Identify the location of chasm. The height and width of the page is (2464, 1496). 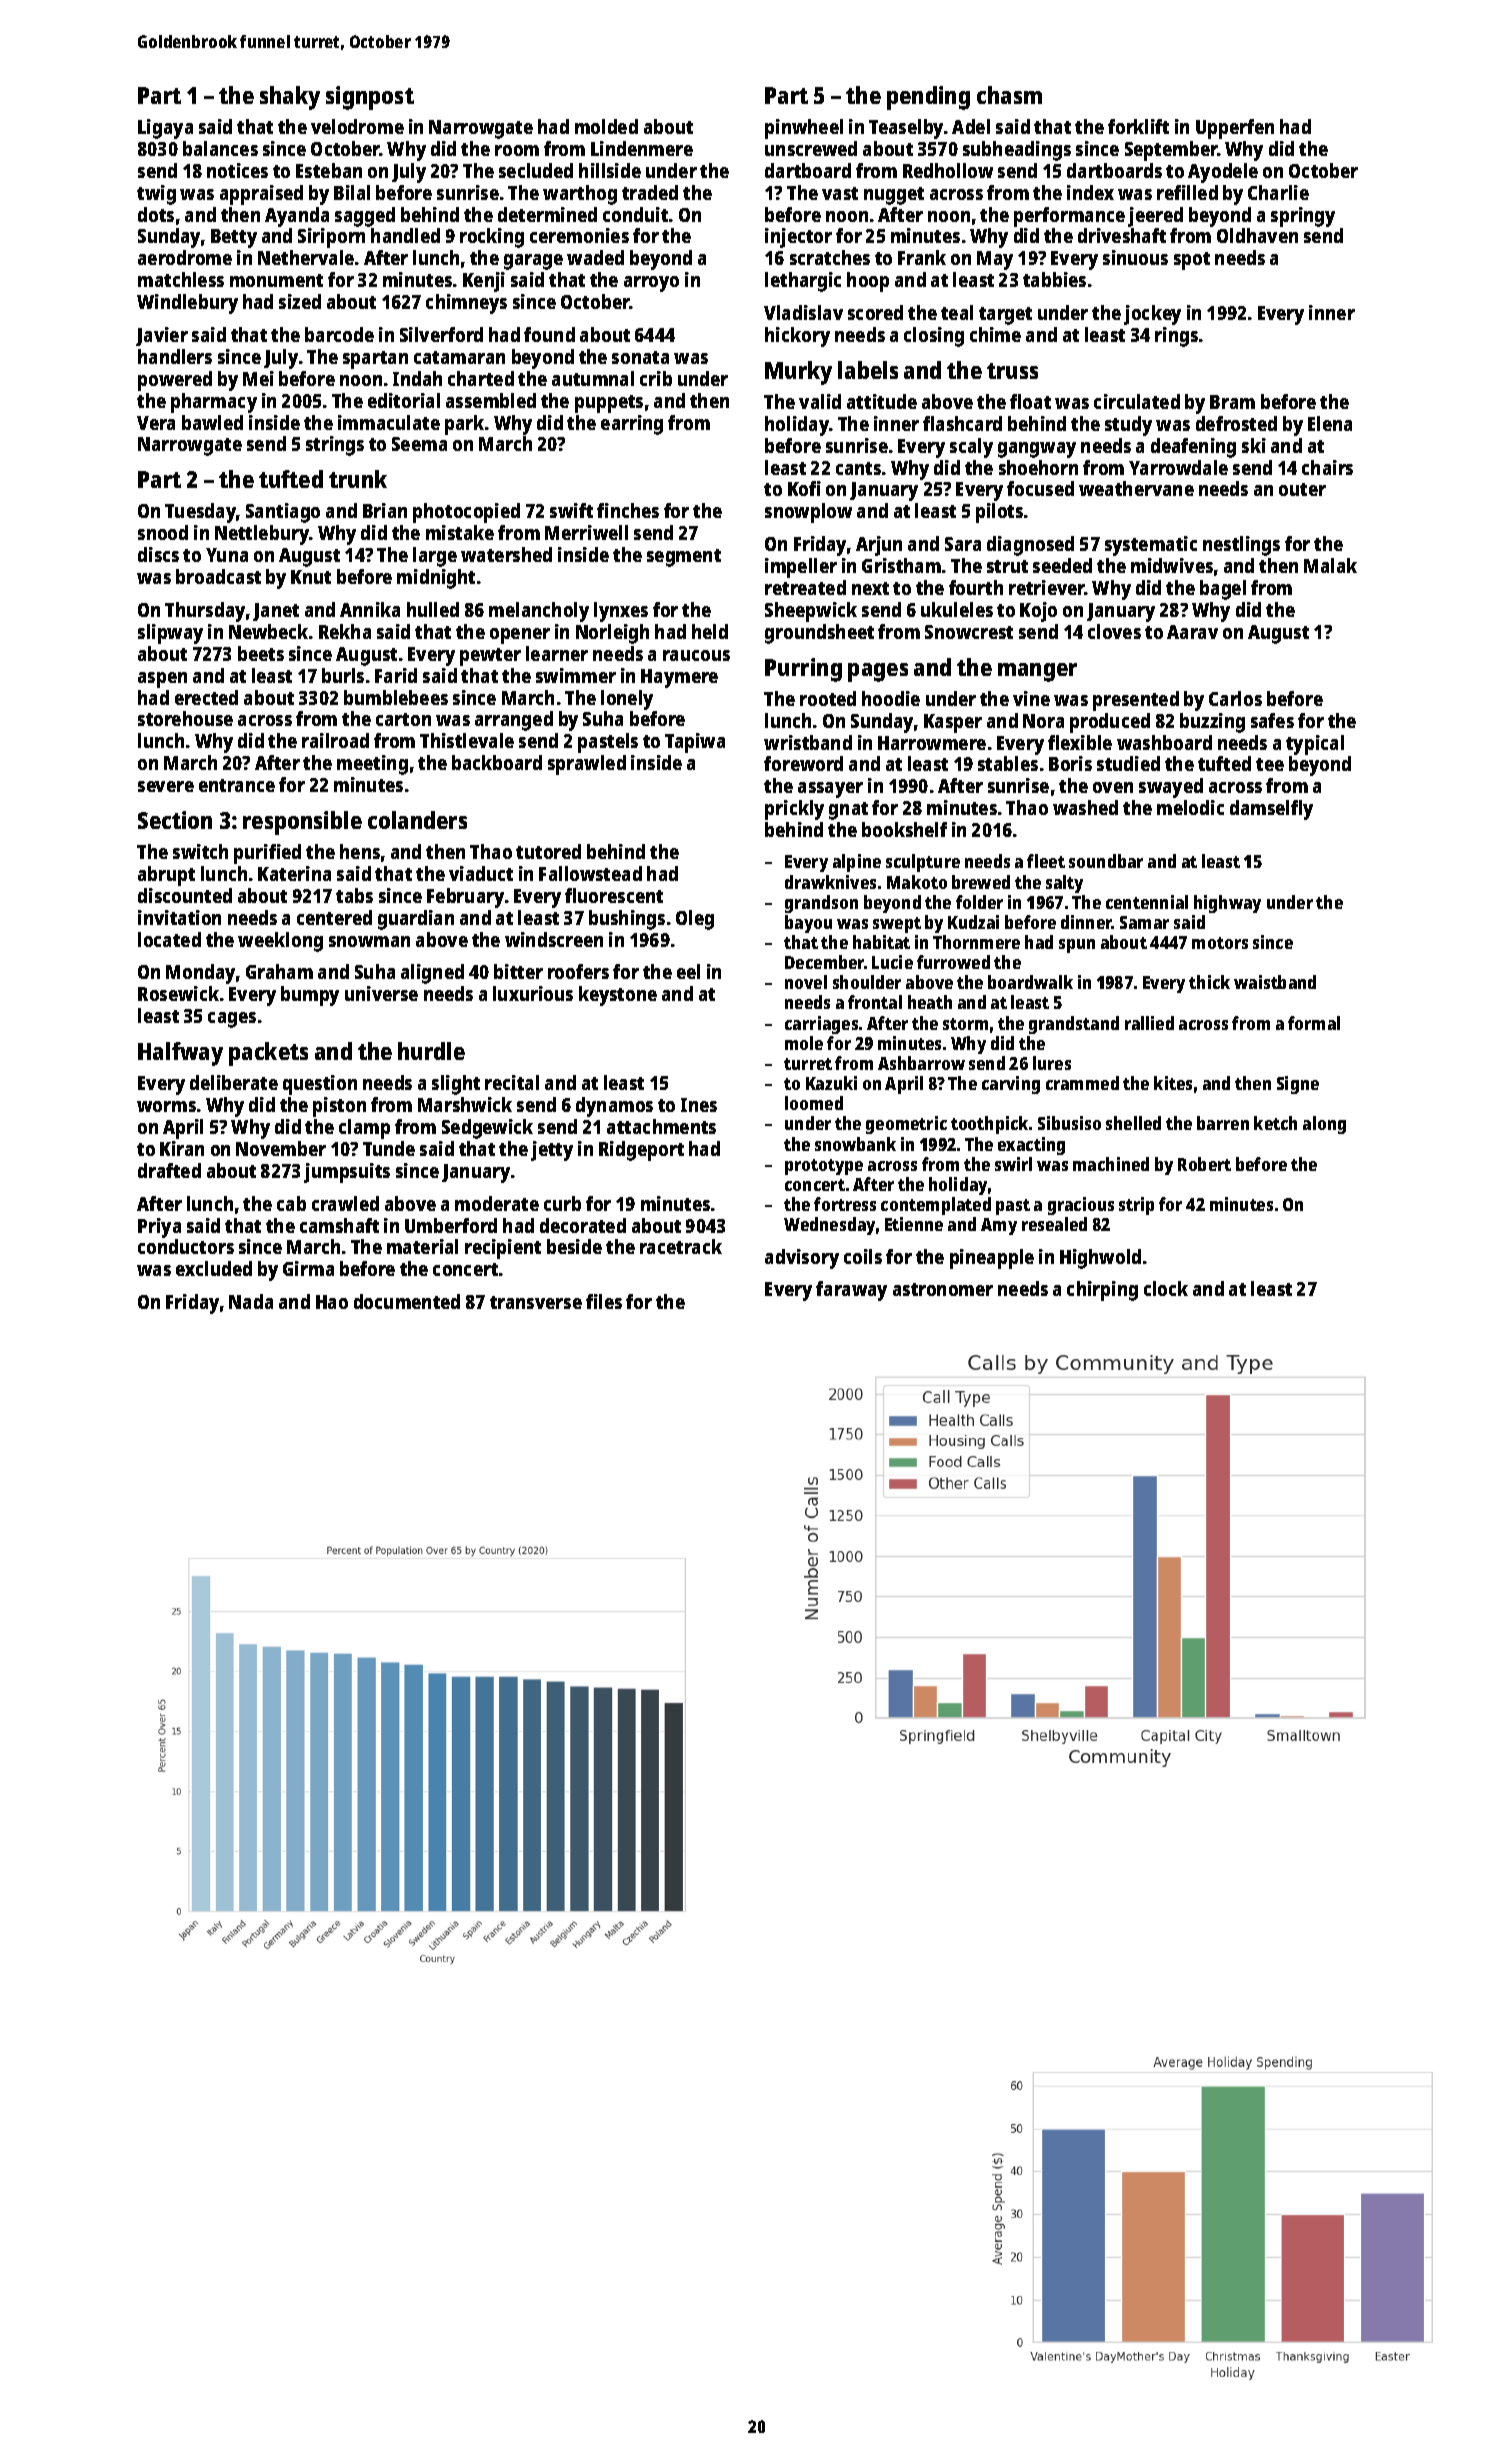
(1009, 95).
